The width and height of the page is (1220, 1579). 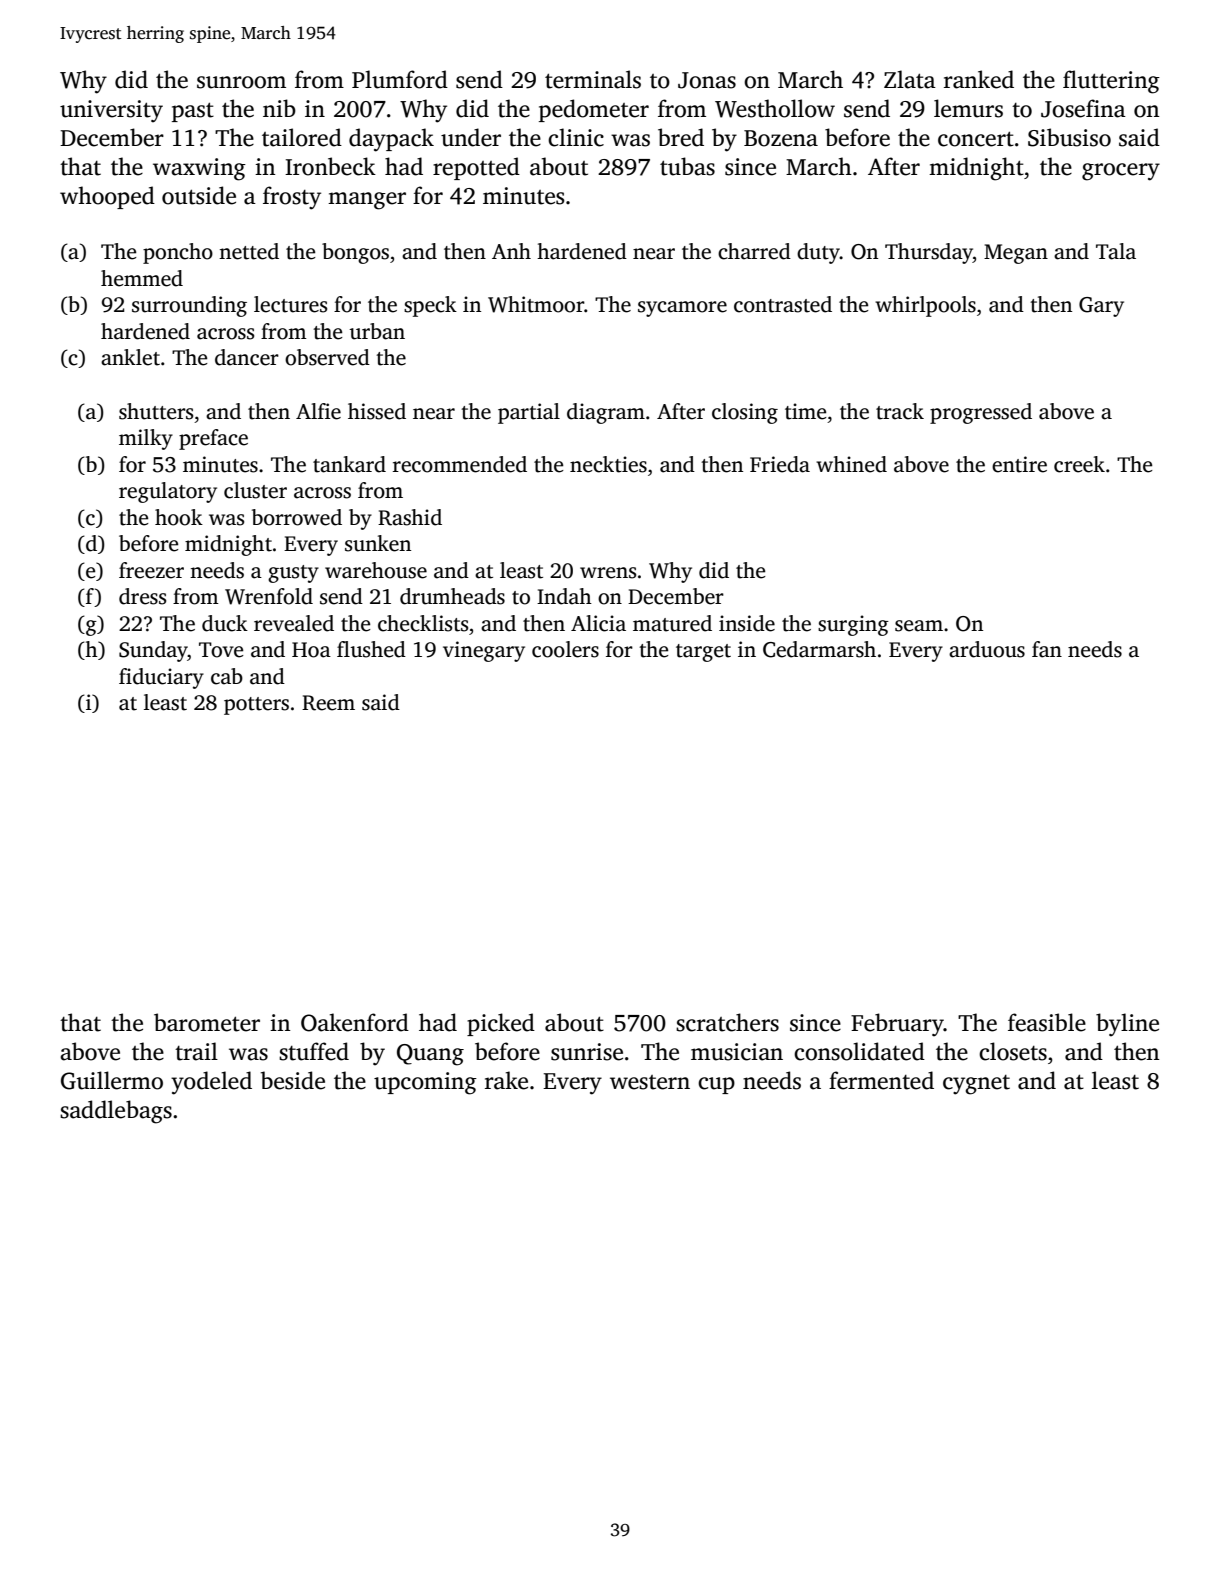 What do you see at coordinates (1111, 82) in the page?
I see `fluttering` at bounding box center [1111, 82].
